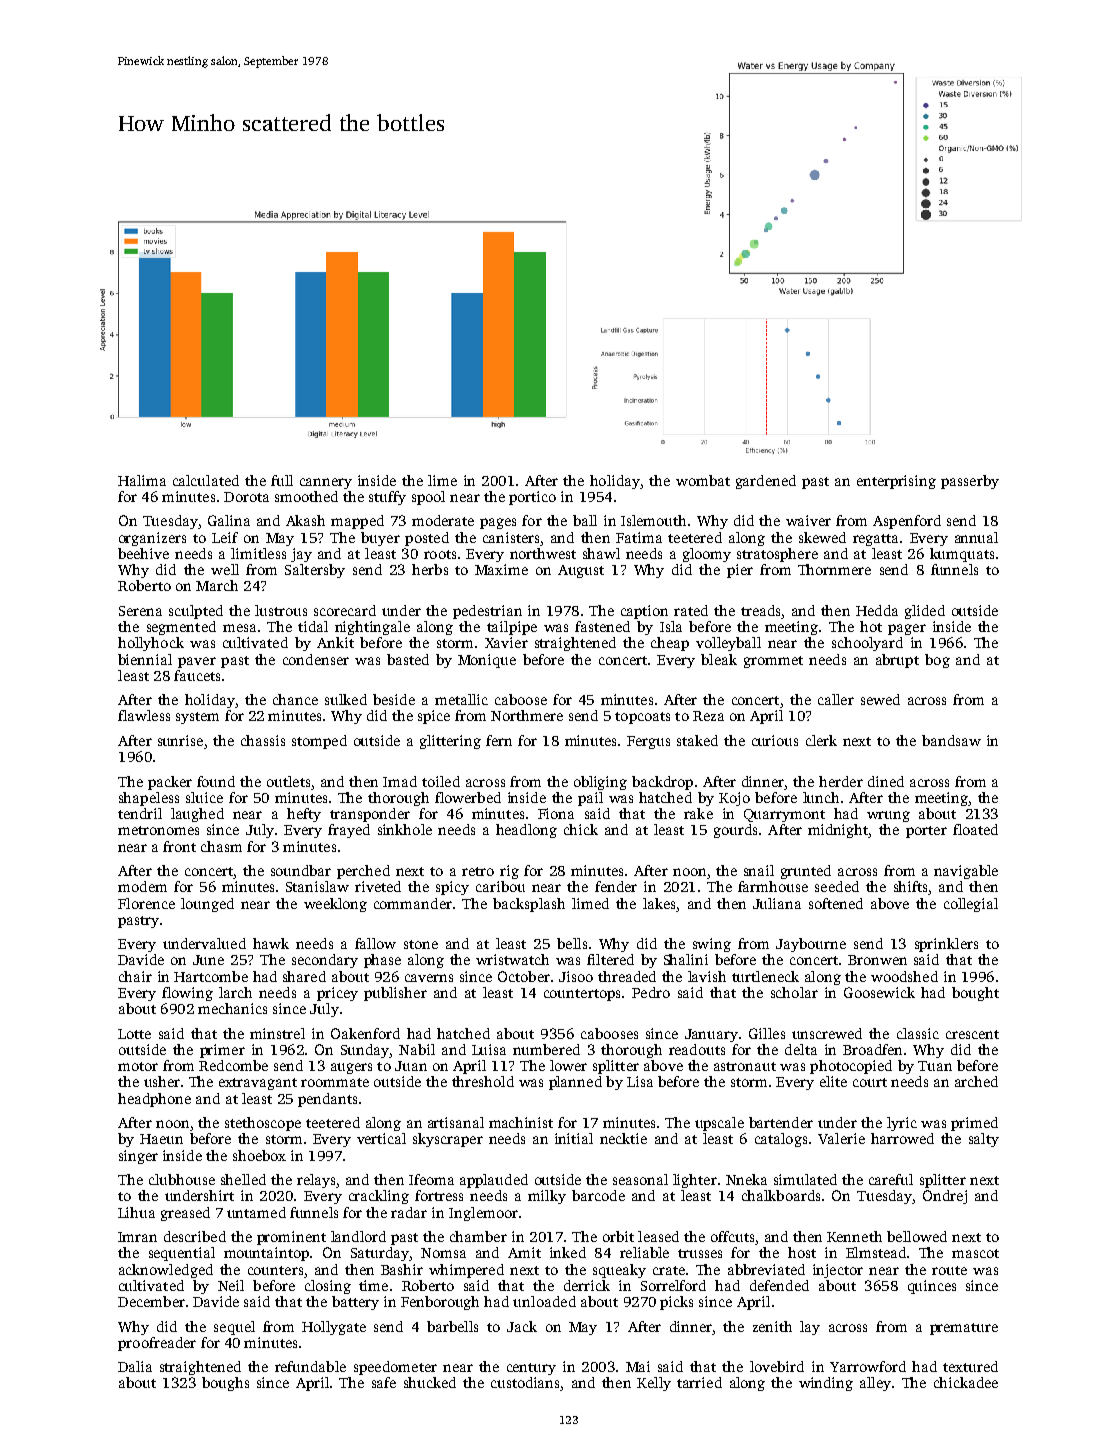  What do you see at coordinates (654, 1384) in the document?
I see `Kelly` at bounding box center [654, 1384].
